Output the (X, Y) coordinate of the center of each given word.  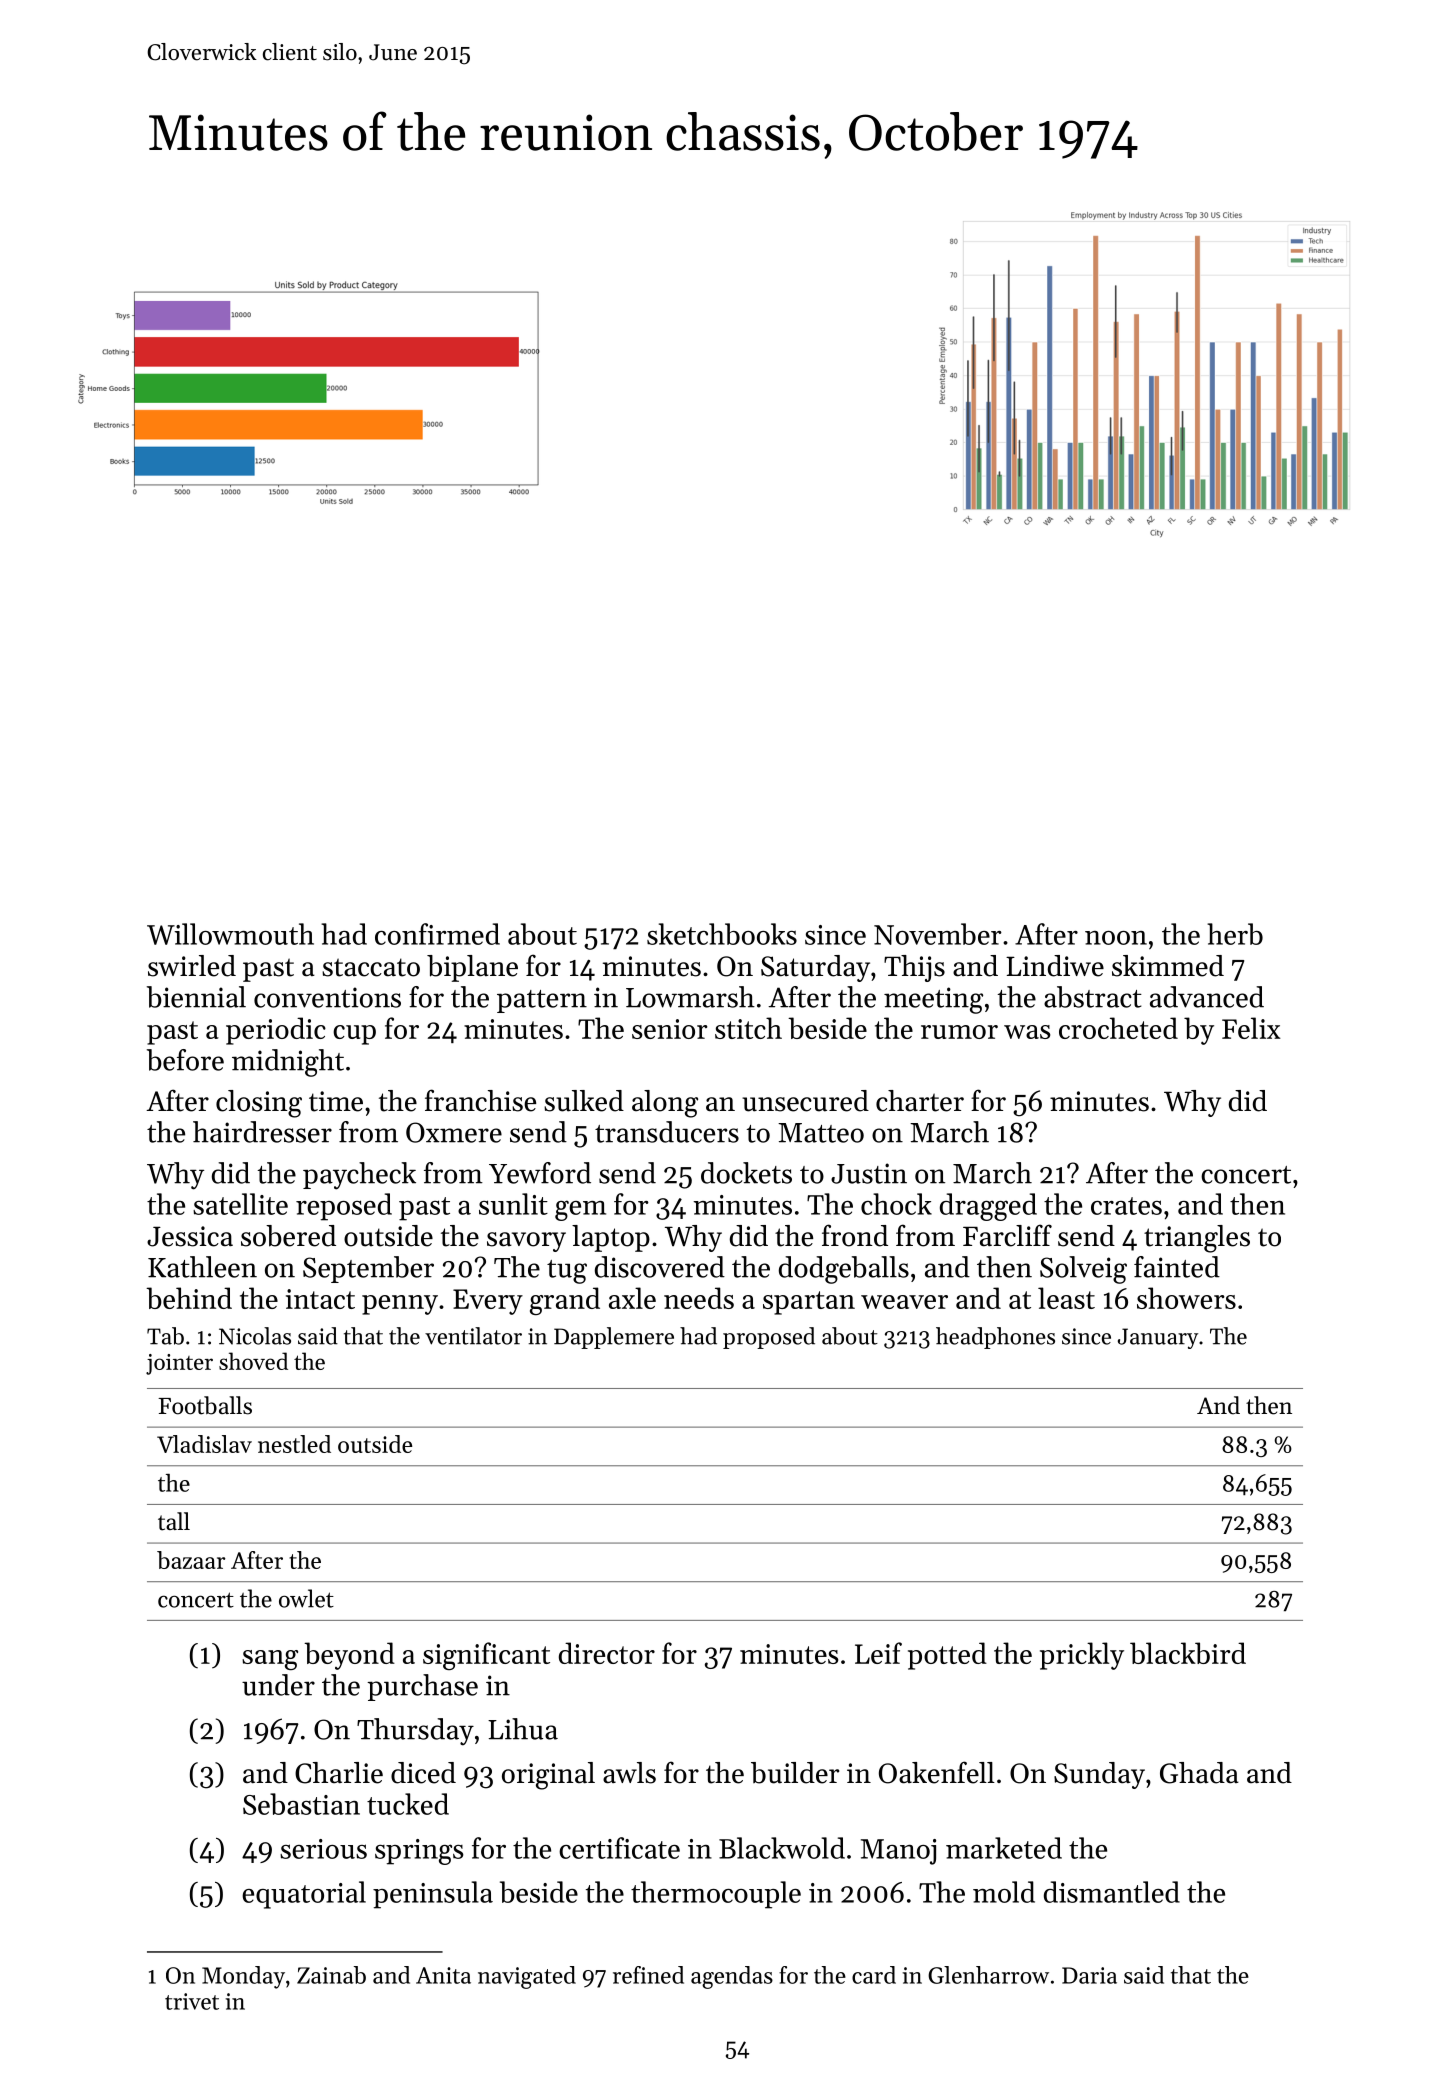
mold (1004, 1892)
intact (320, 1299)
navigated (527, 1977)
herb (1235, 934)
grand (565, 1301)
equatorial (304, 1895)
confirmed (437, 934)
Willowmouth (230, 934)
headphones (995, 1338)
